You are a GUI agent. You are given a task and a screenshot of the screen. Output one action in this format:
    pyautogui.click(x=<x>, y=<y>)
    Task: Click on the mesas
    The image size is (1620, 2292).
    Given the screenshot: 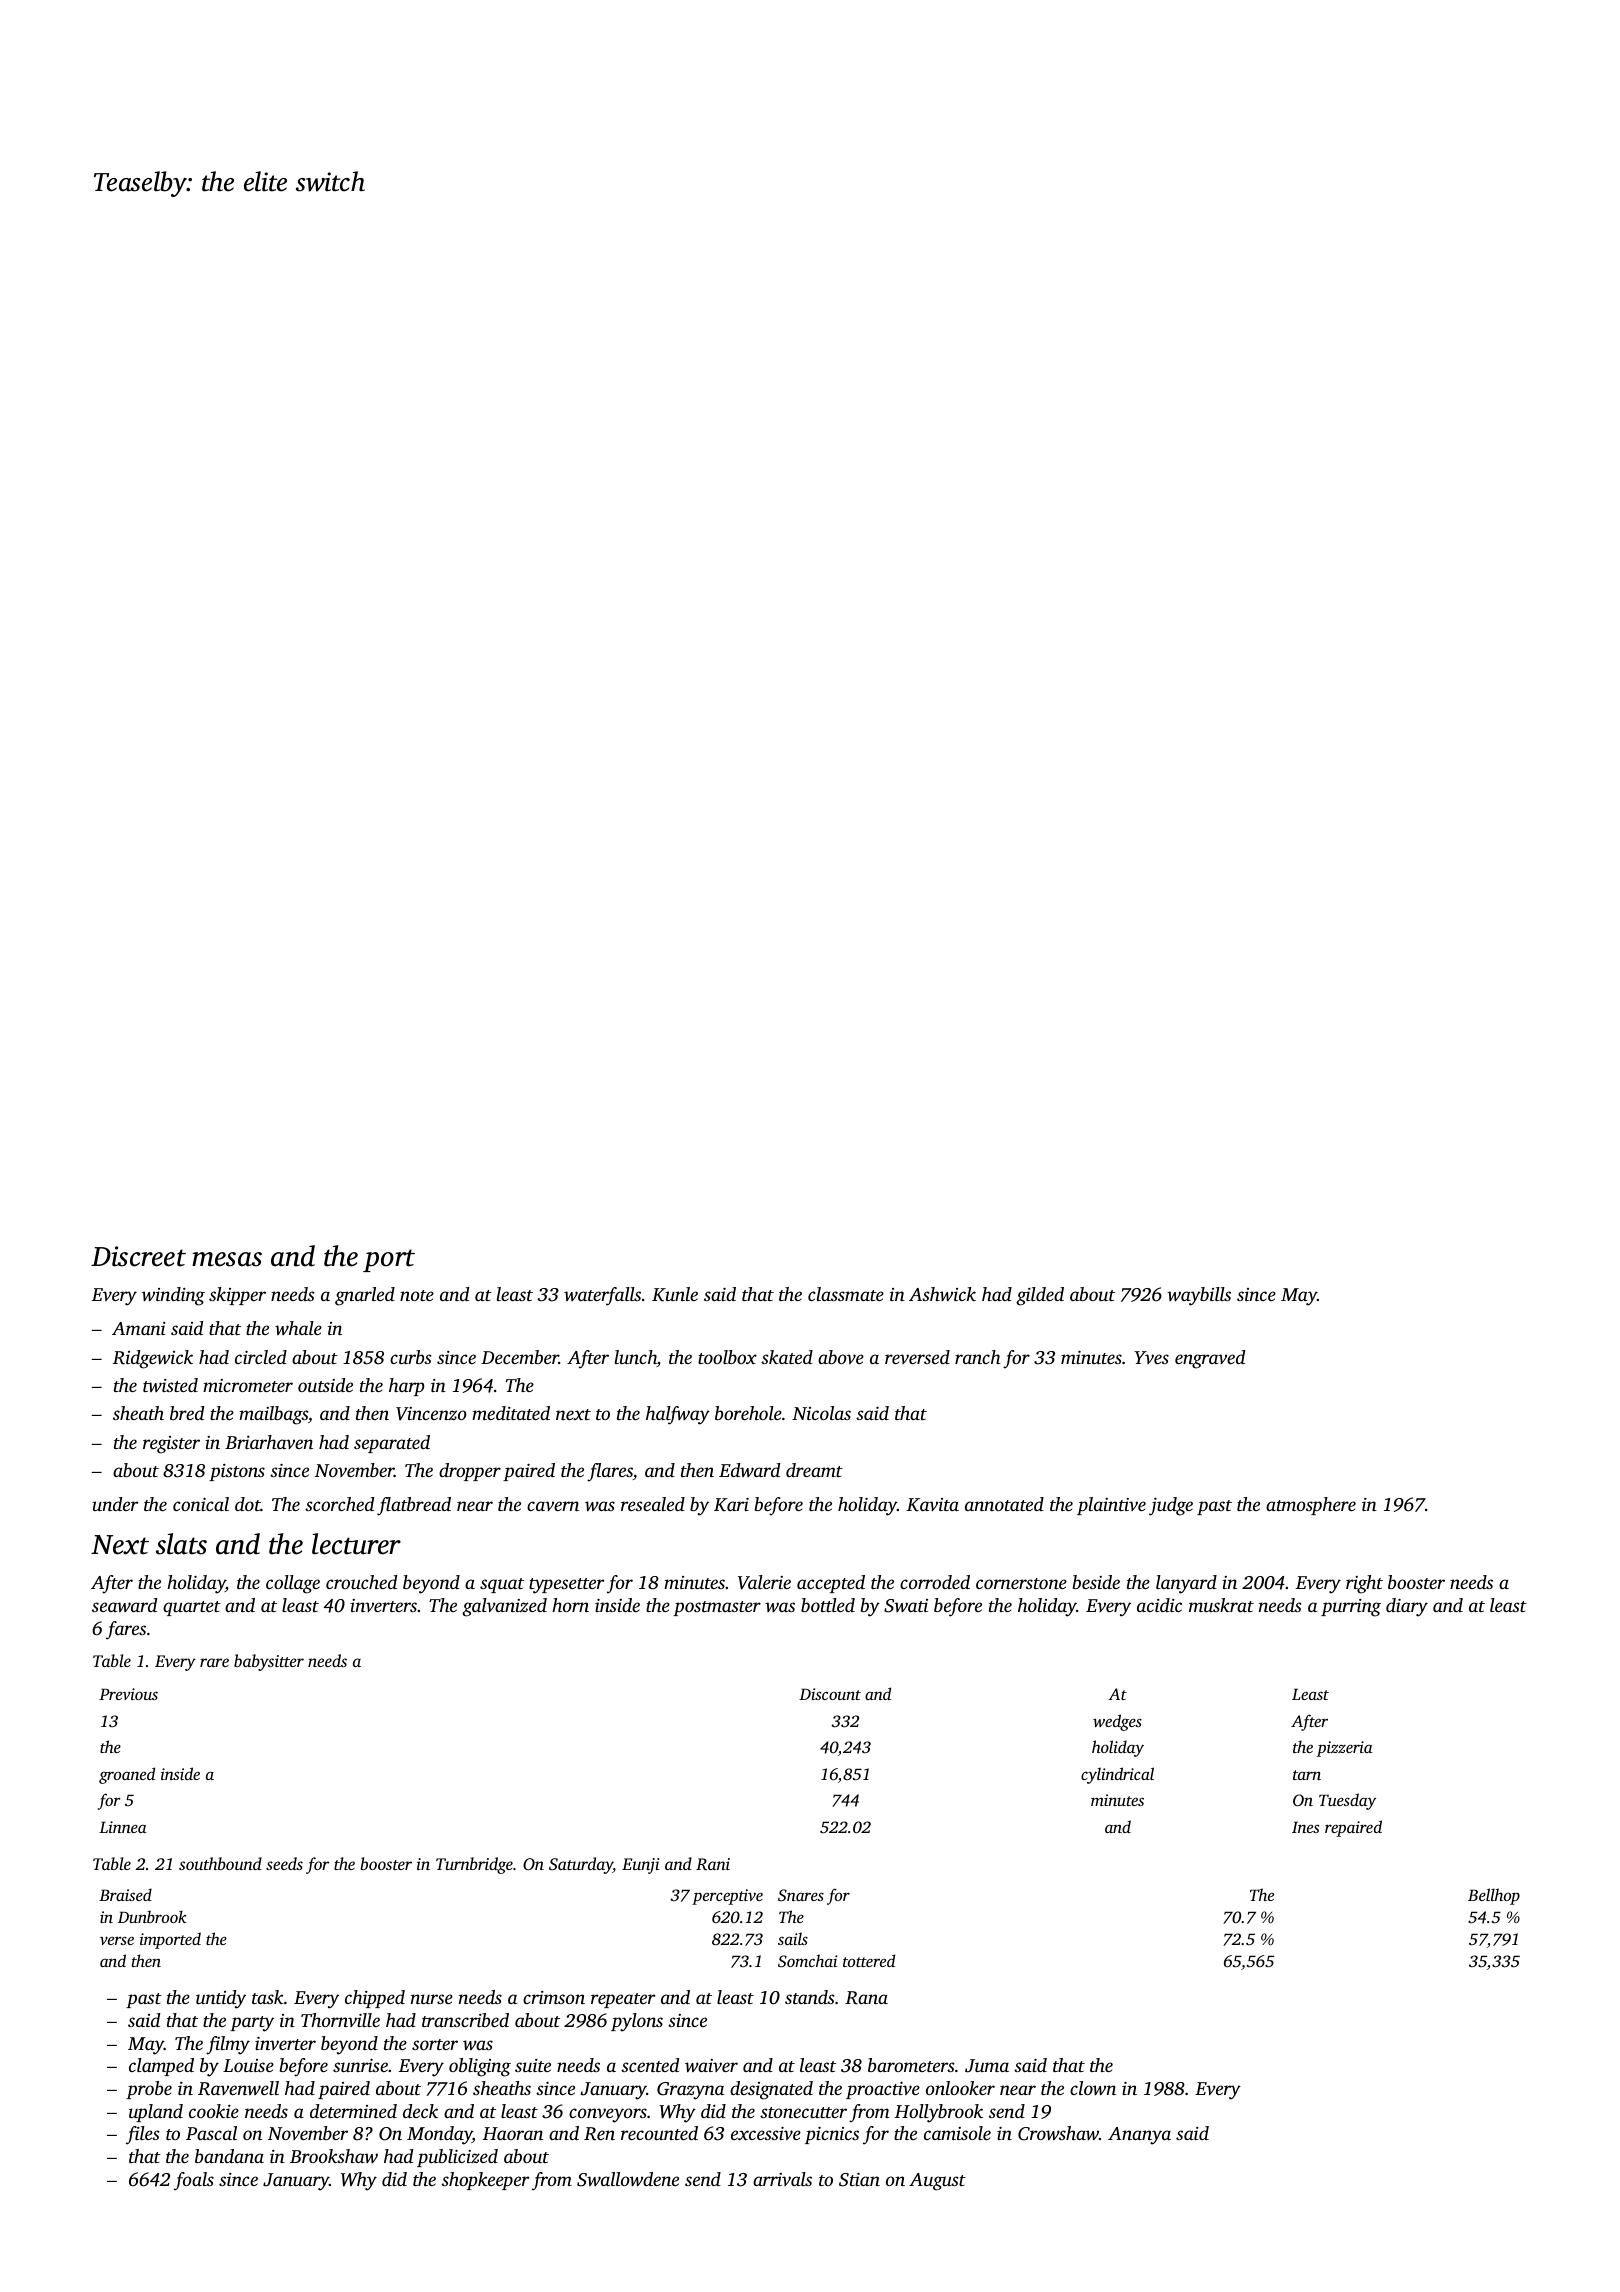 What is the action you would take?
    pyautogui.click(x=227, y=1259)
